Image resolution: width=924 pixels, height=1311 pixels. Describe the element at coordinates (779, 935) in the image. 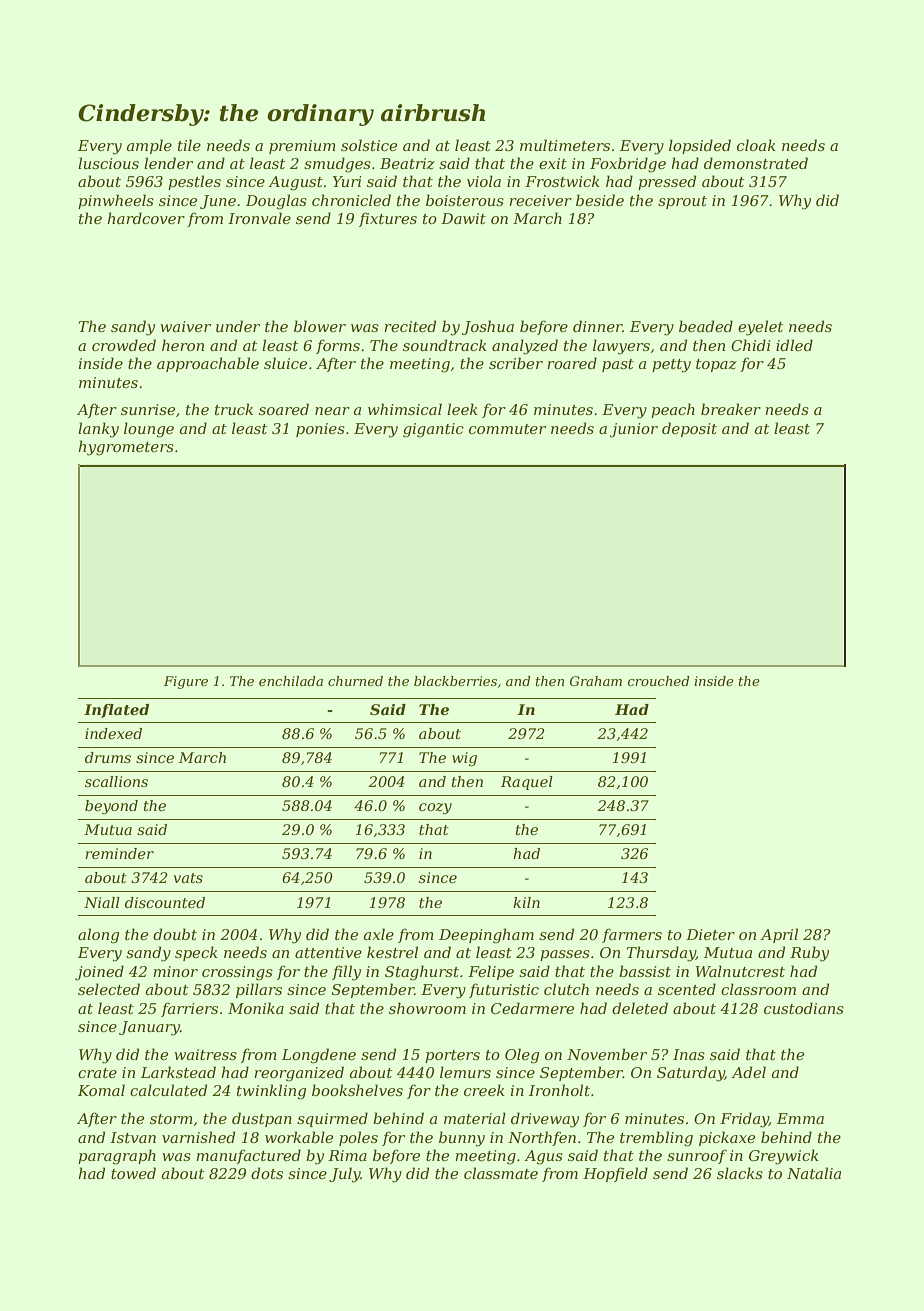

I see `April` at that location.
